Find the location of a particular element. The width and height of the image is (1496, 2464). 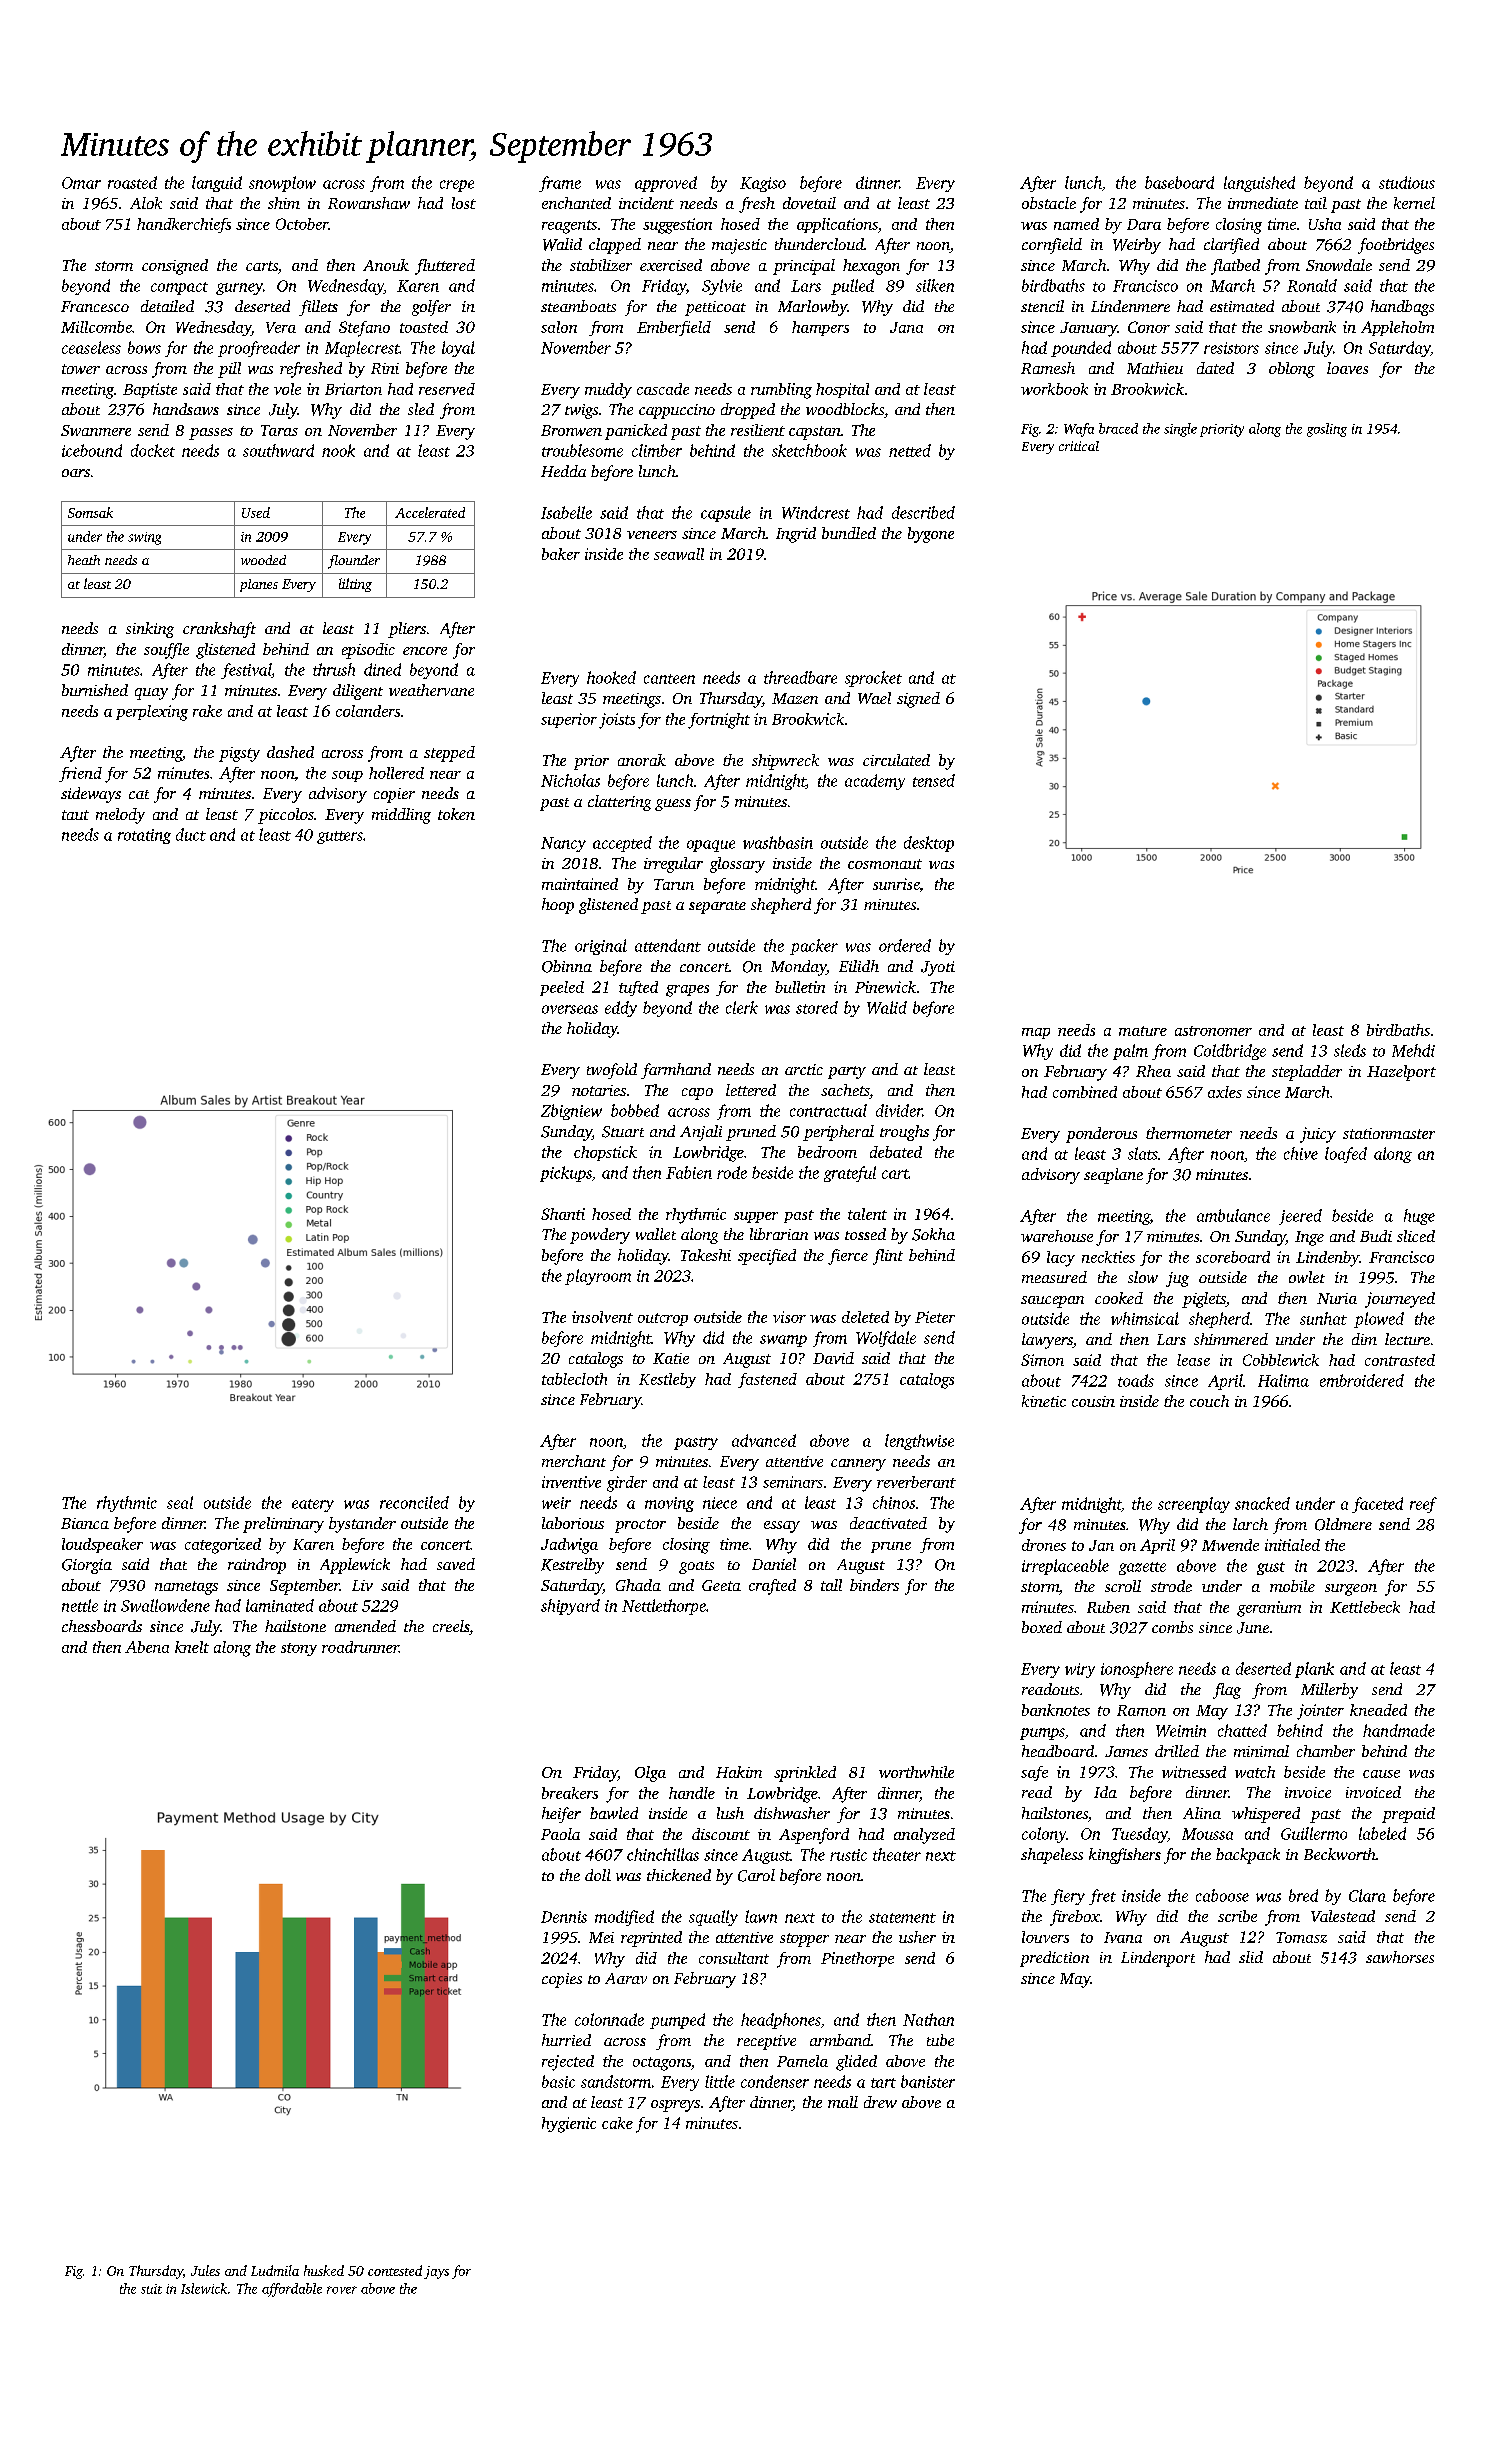

Pamela is located at coordinates (802, 2061).
